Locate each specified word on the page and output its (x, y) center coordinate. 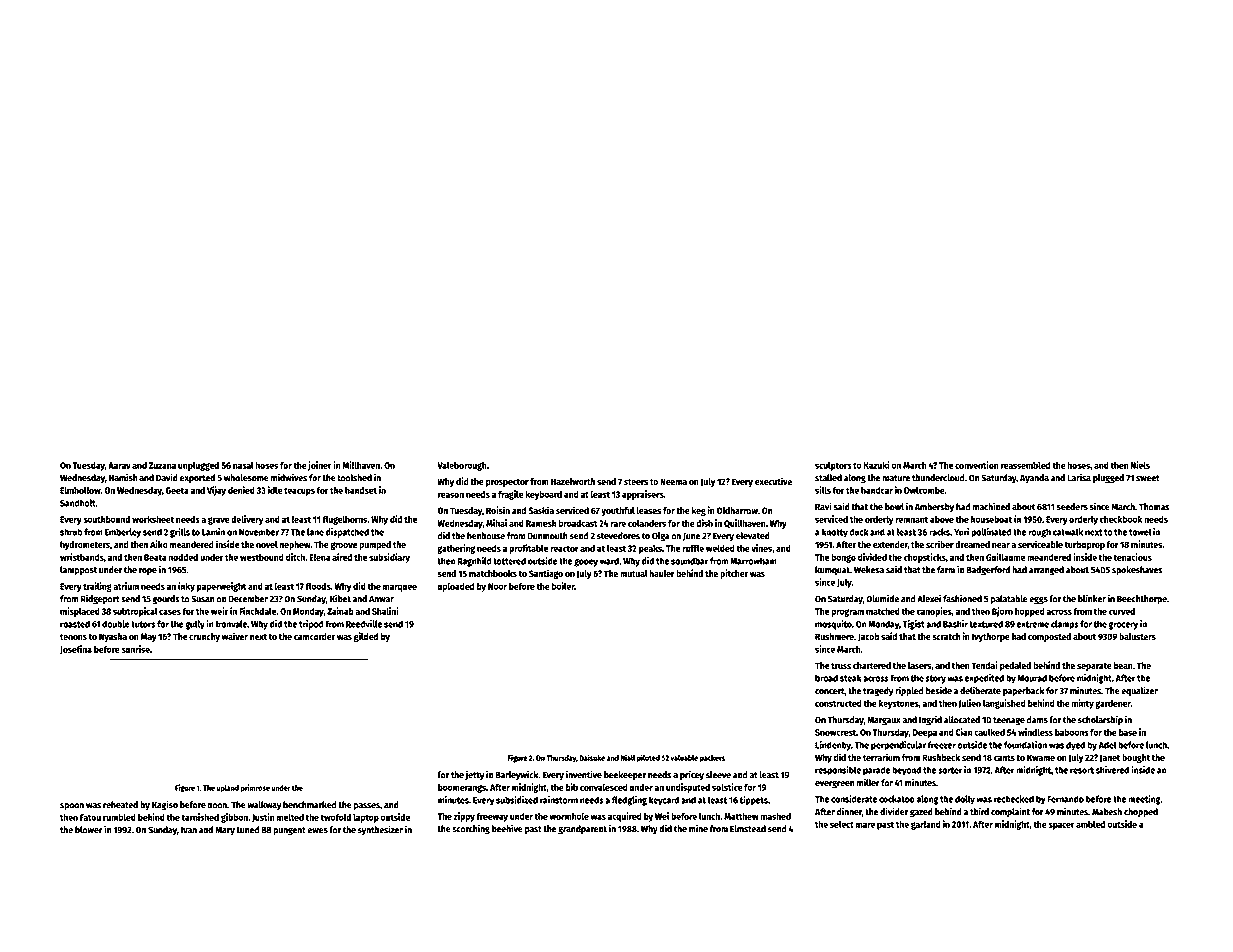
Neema (673, 481)
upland (227, 789)
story (936, 679)
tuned (247, 830)
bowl (894, 507)
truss (841, 666)
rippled (909, 691)
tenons (73, 637)
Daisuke (592, 757)
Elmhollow (80, 490)
